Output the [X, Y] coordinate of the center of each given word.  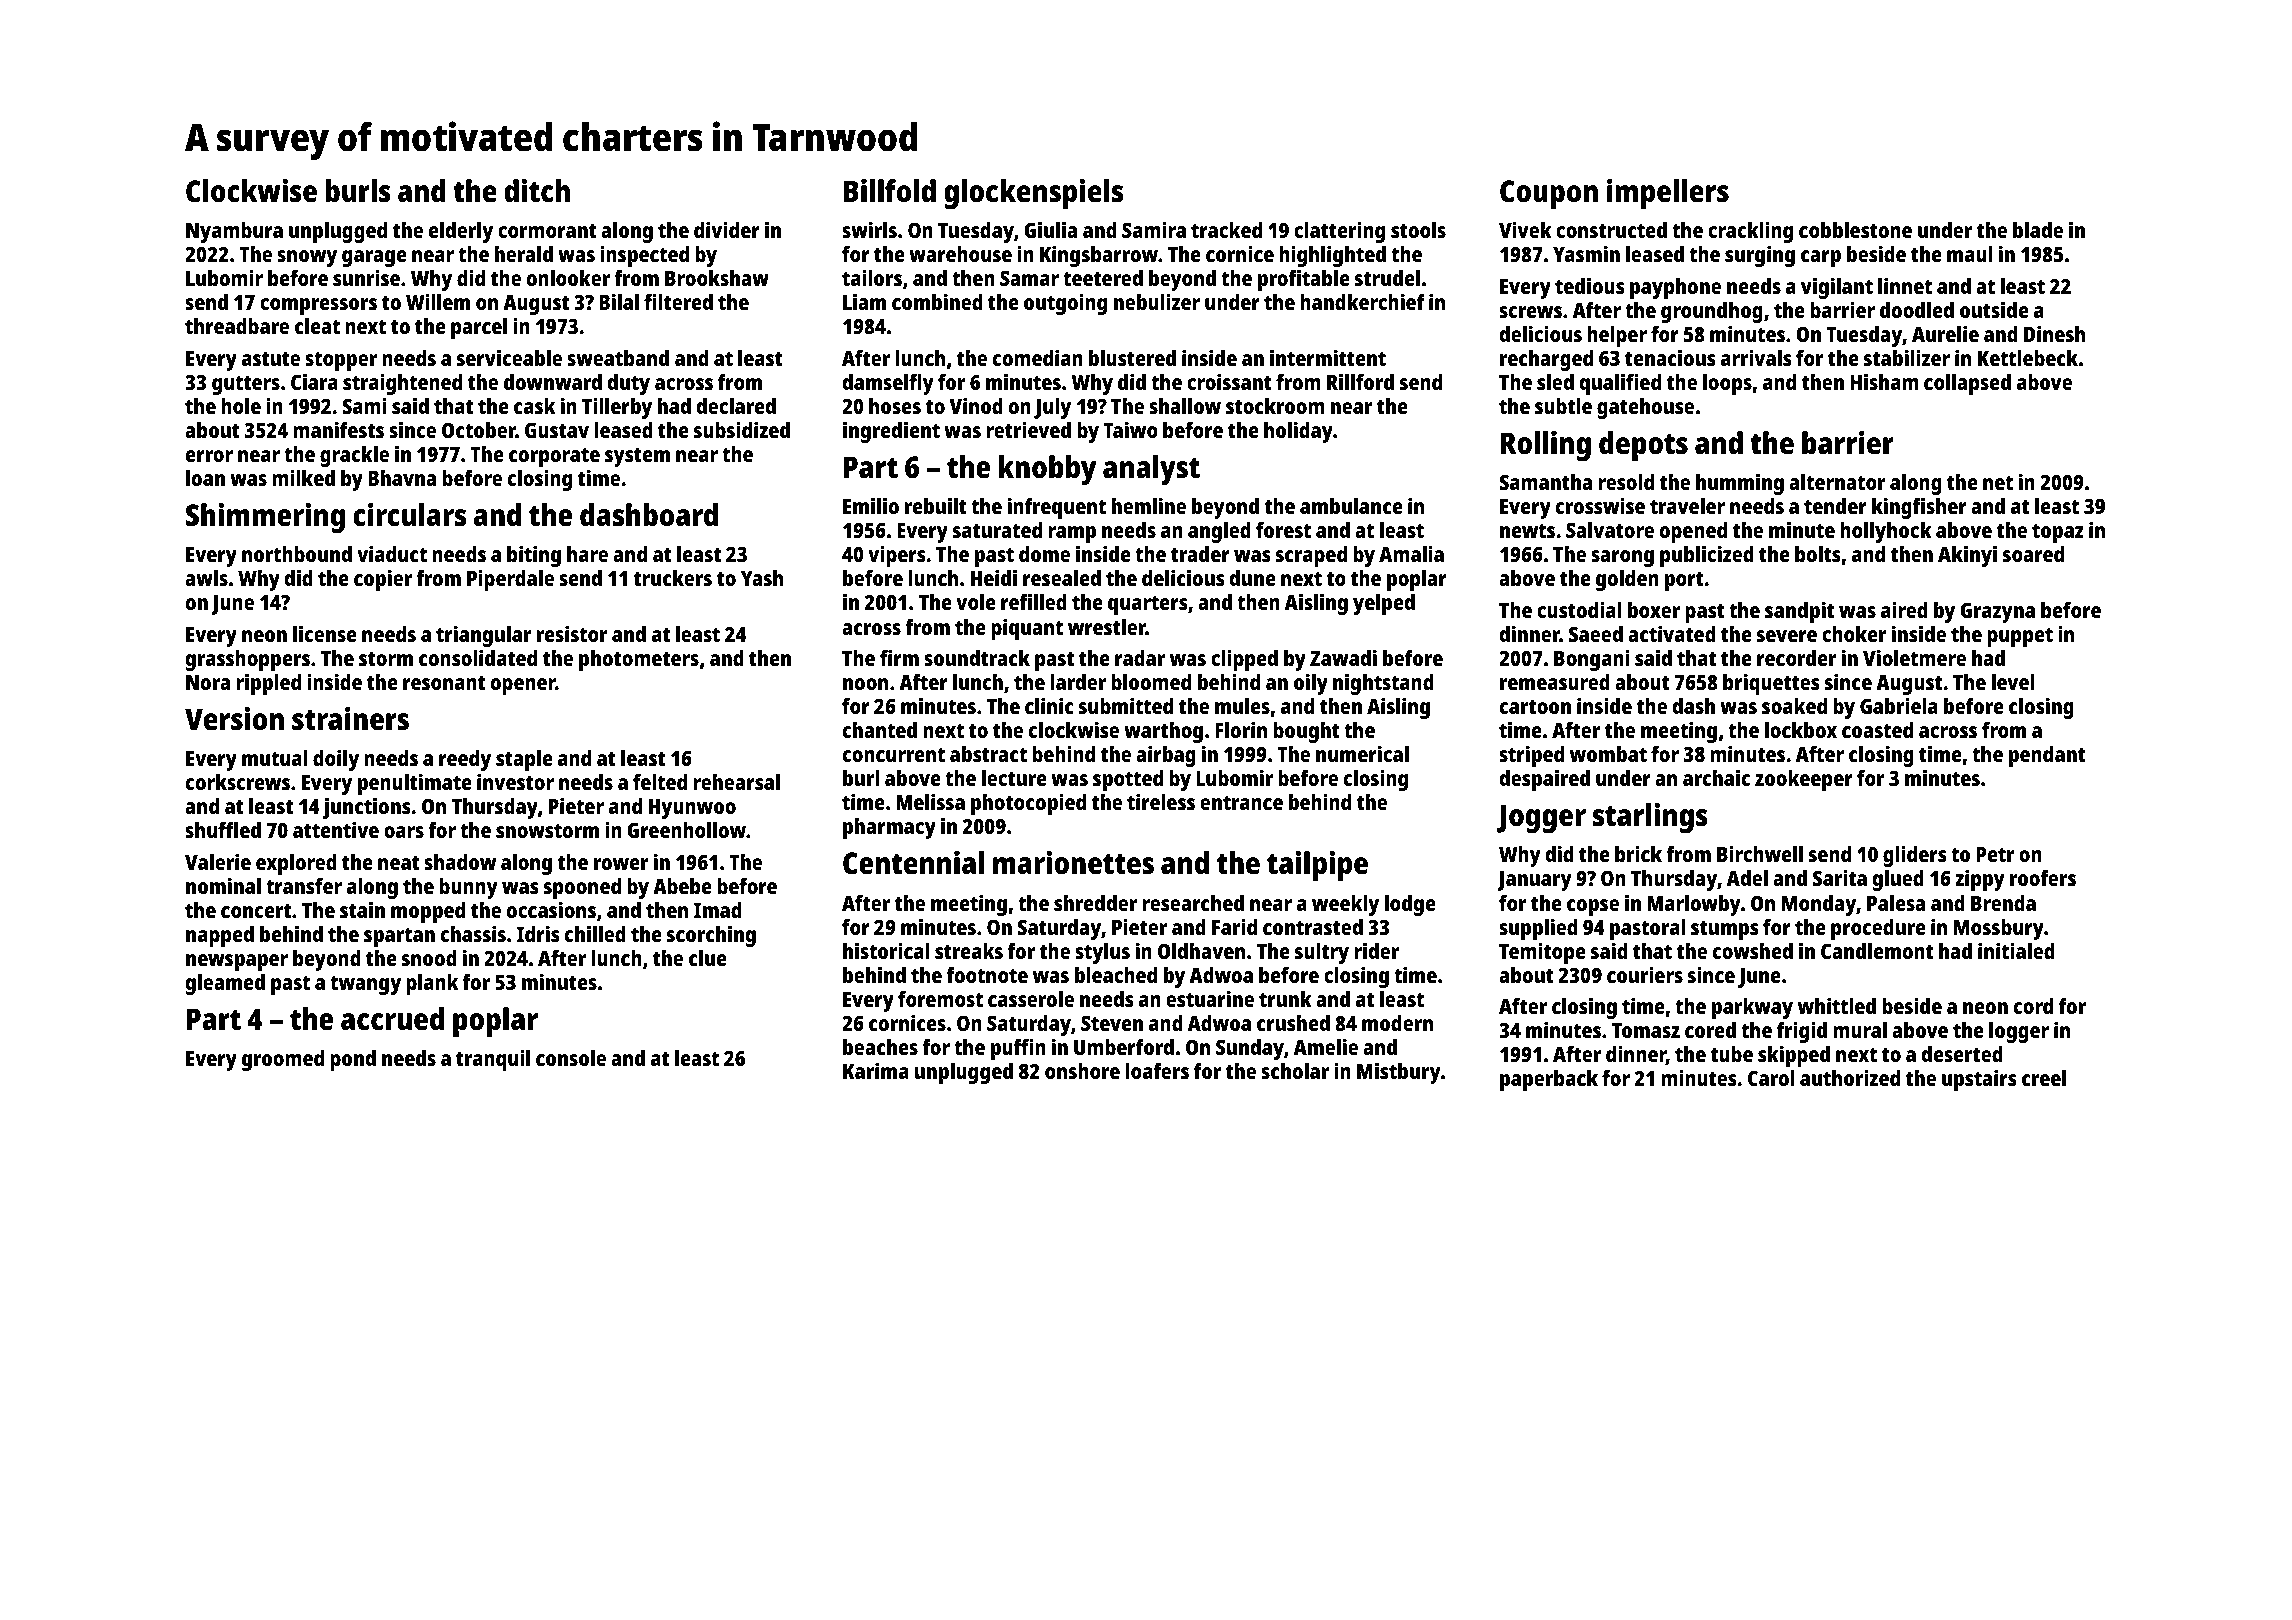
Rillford [1360, 381]
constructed [1611, 230]
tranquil [493, 1060]
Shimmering [265, 518]
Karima [876, 1070]
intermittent [1328, 357]
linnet [1905, 285]
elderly [461, 232]
